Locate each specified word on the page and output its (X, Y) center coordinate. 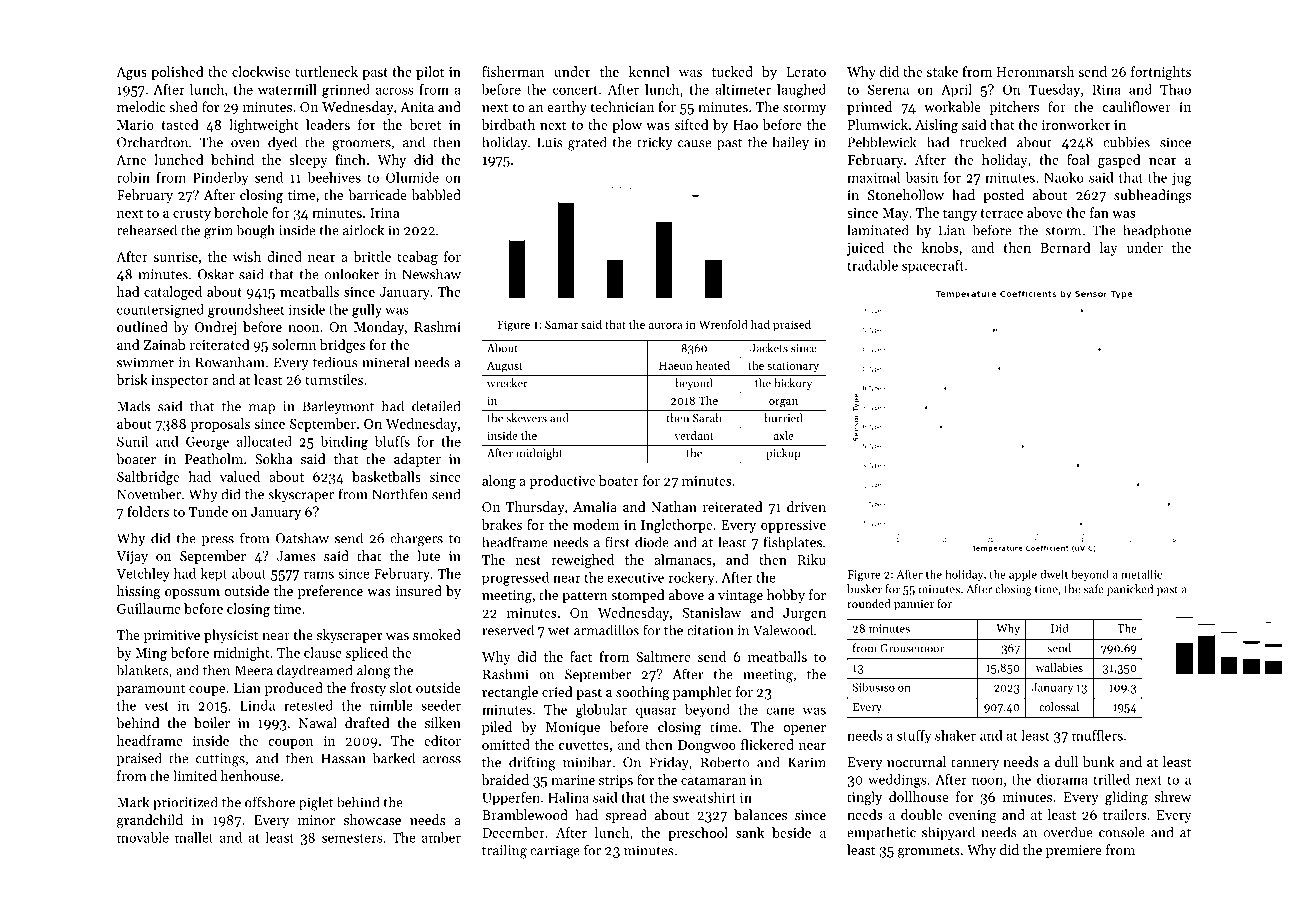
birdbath (508, 124)
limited (195, 775)
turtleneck (326, 71)
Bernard (1065, 247)
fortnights (1161, 73)
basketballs (386, 476)
